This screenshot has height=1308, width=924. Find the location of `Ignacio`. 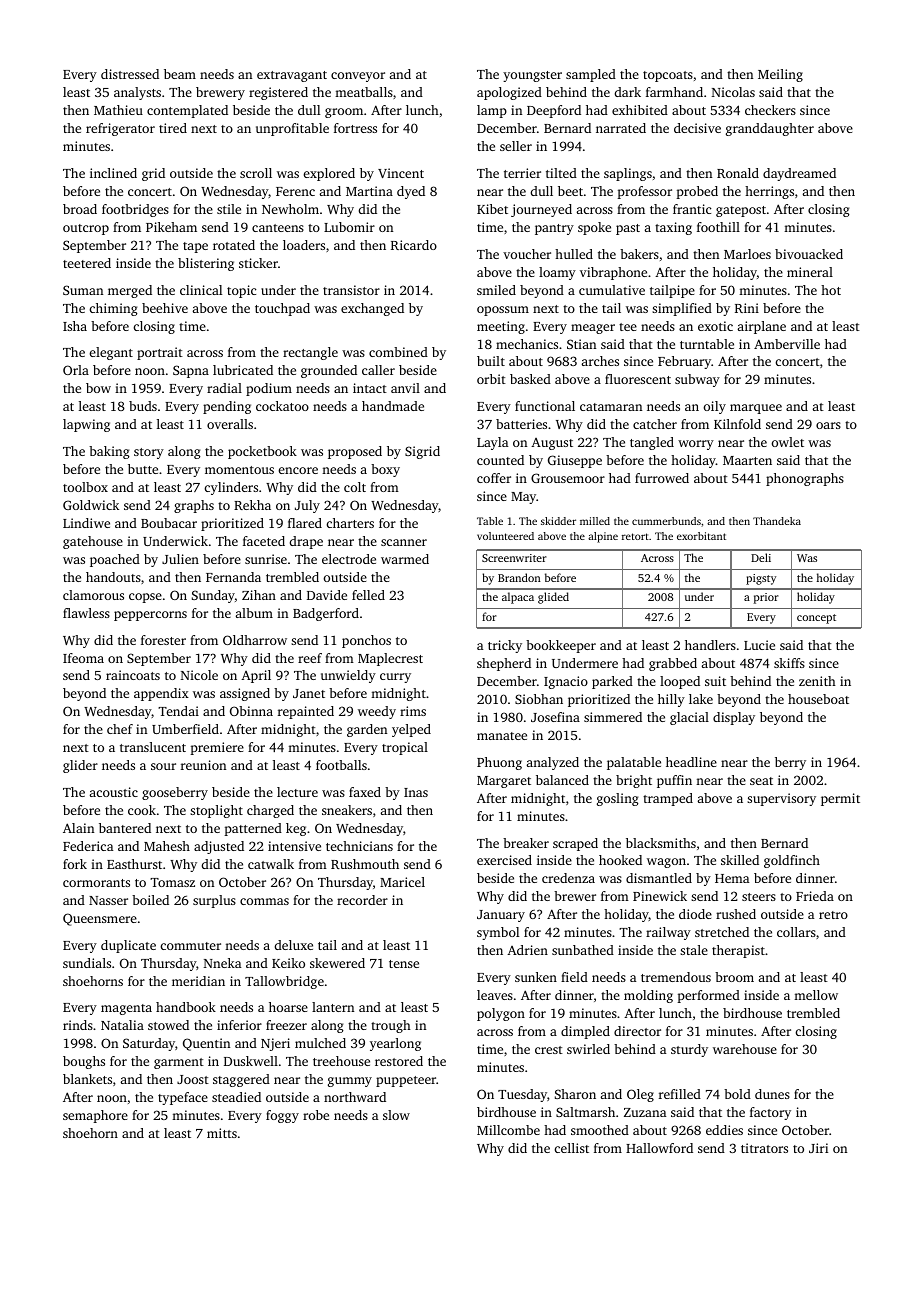

Ignacio is located at coordinates (566, 682).
